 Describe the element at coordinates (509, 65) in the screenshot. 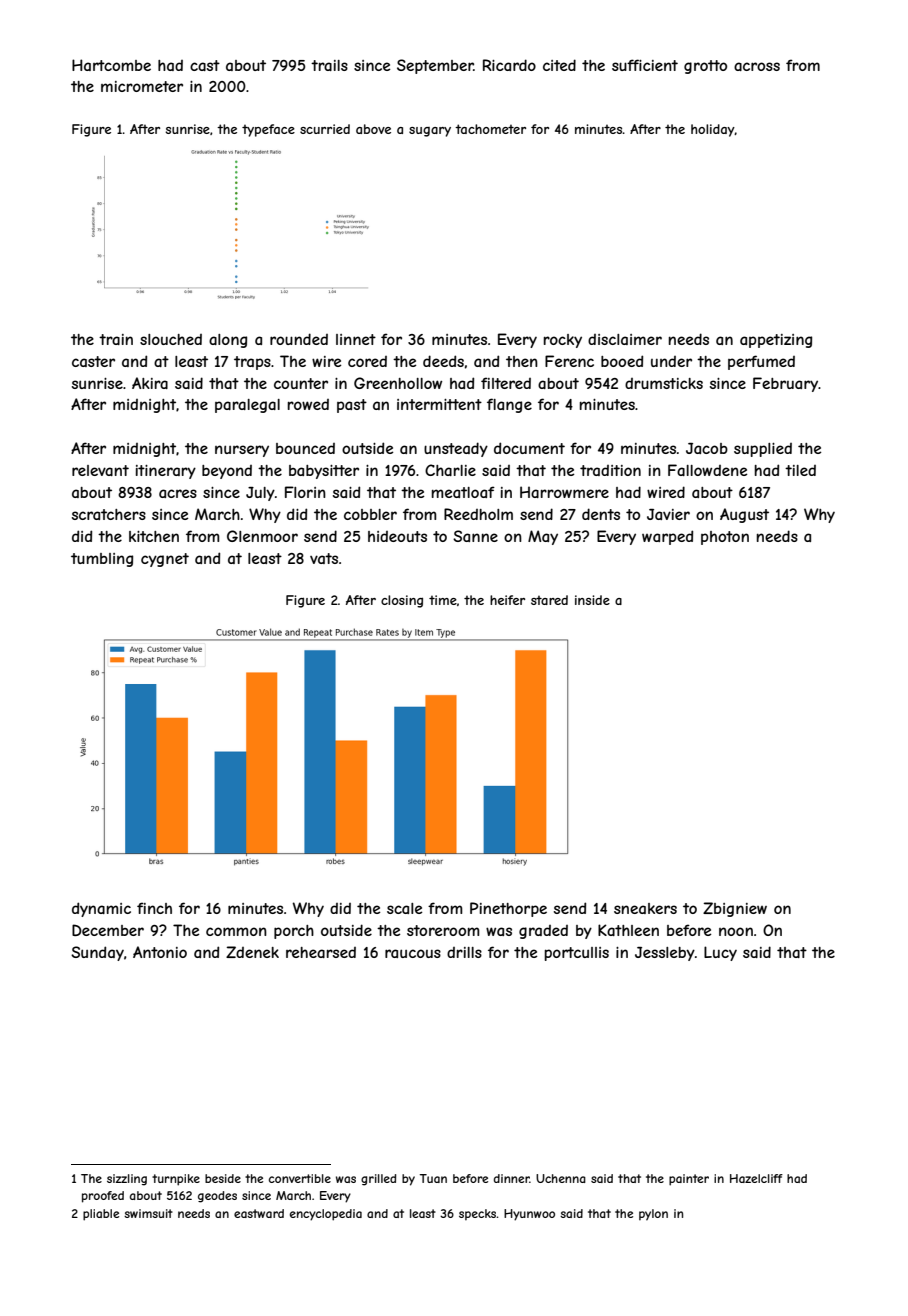

I see `Ricardo` at that location.
